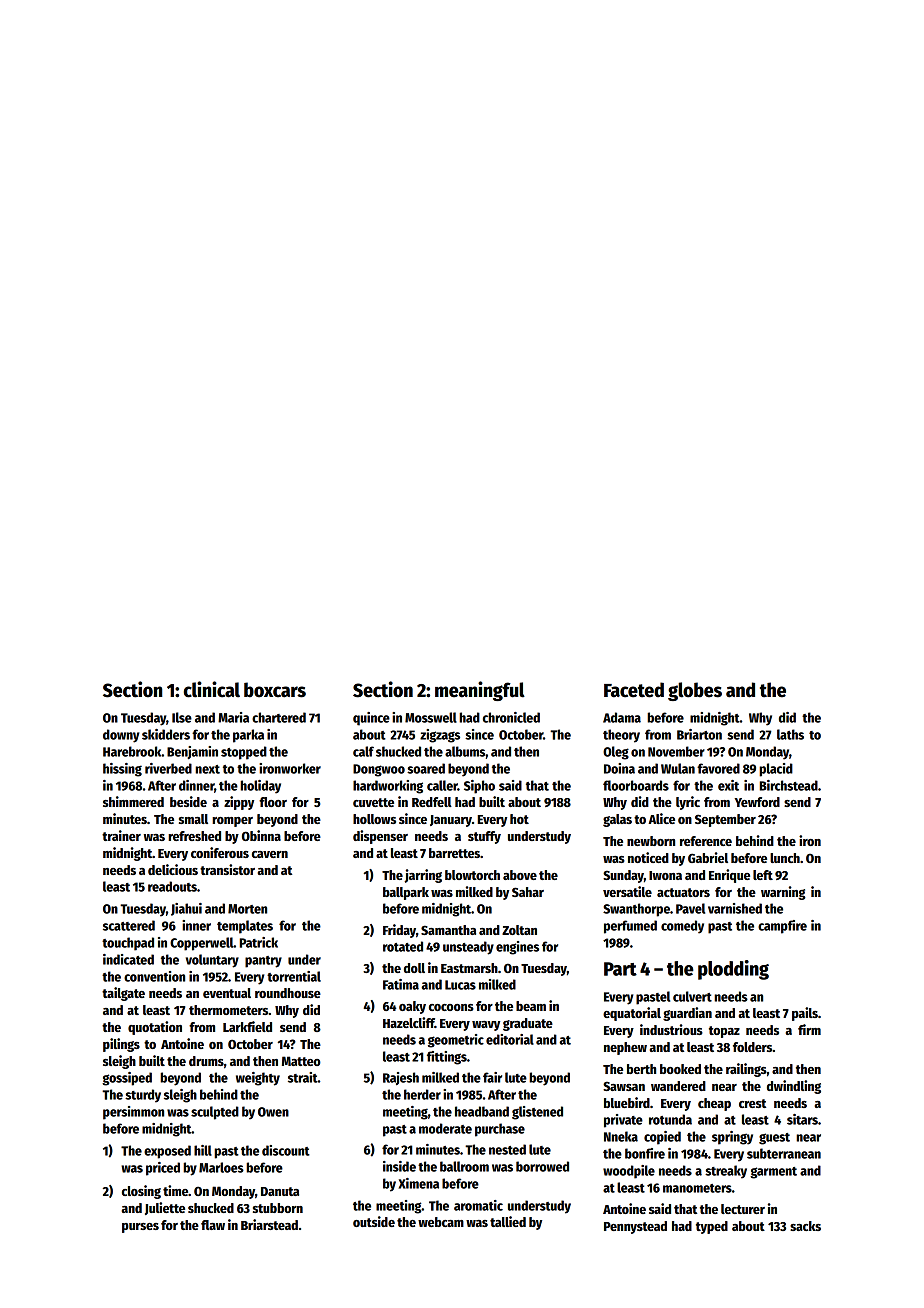 The image size is (924, 1308). I want to click on sitars, so click(802, 1119).
